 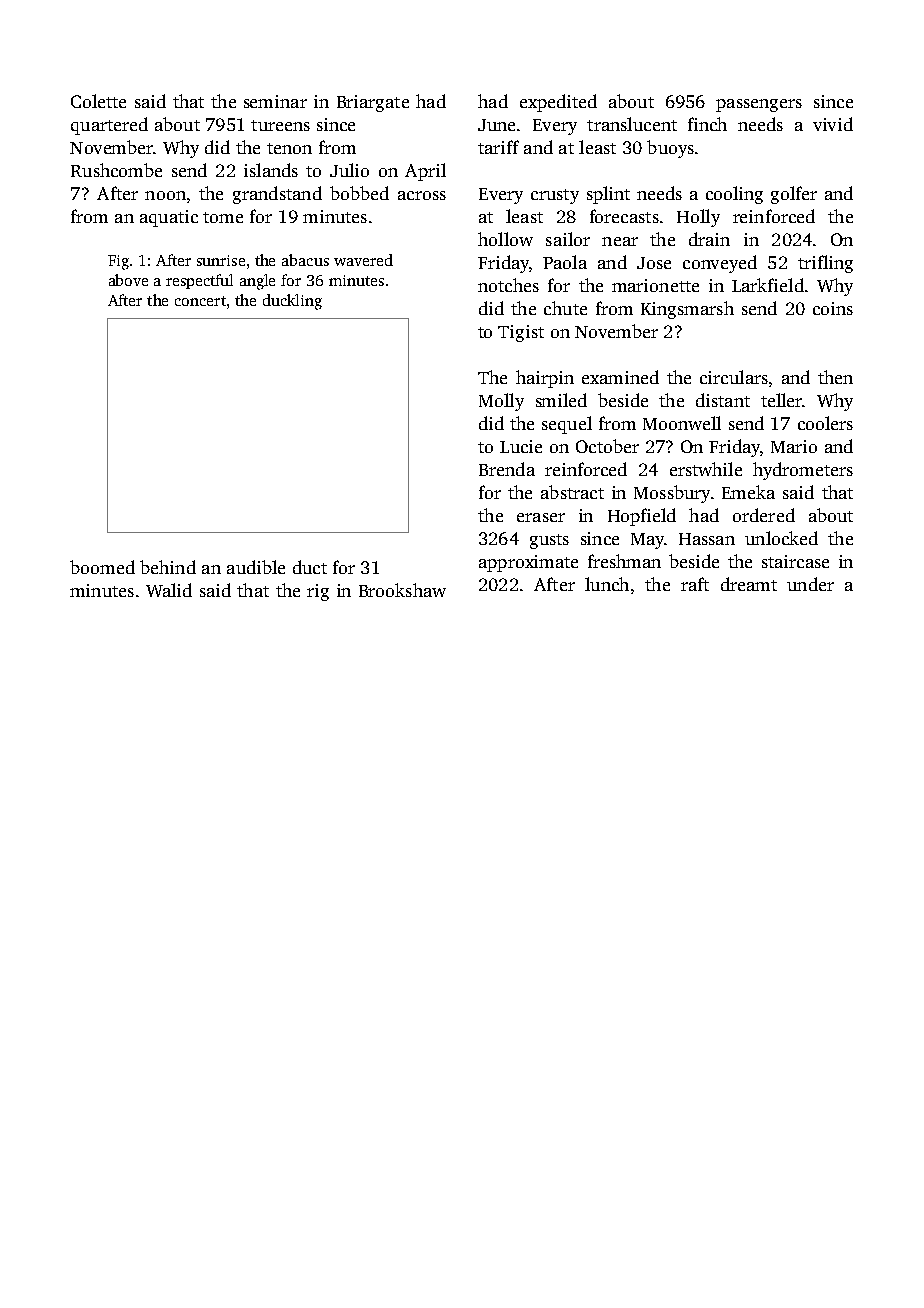 What do you see at coordinates (98, 101) in the document?
I see `Colette` at bounding box center [98, 101].
